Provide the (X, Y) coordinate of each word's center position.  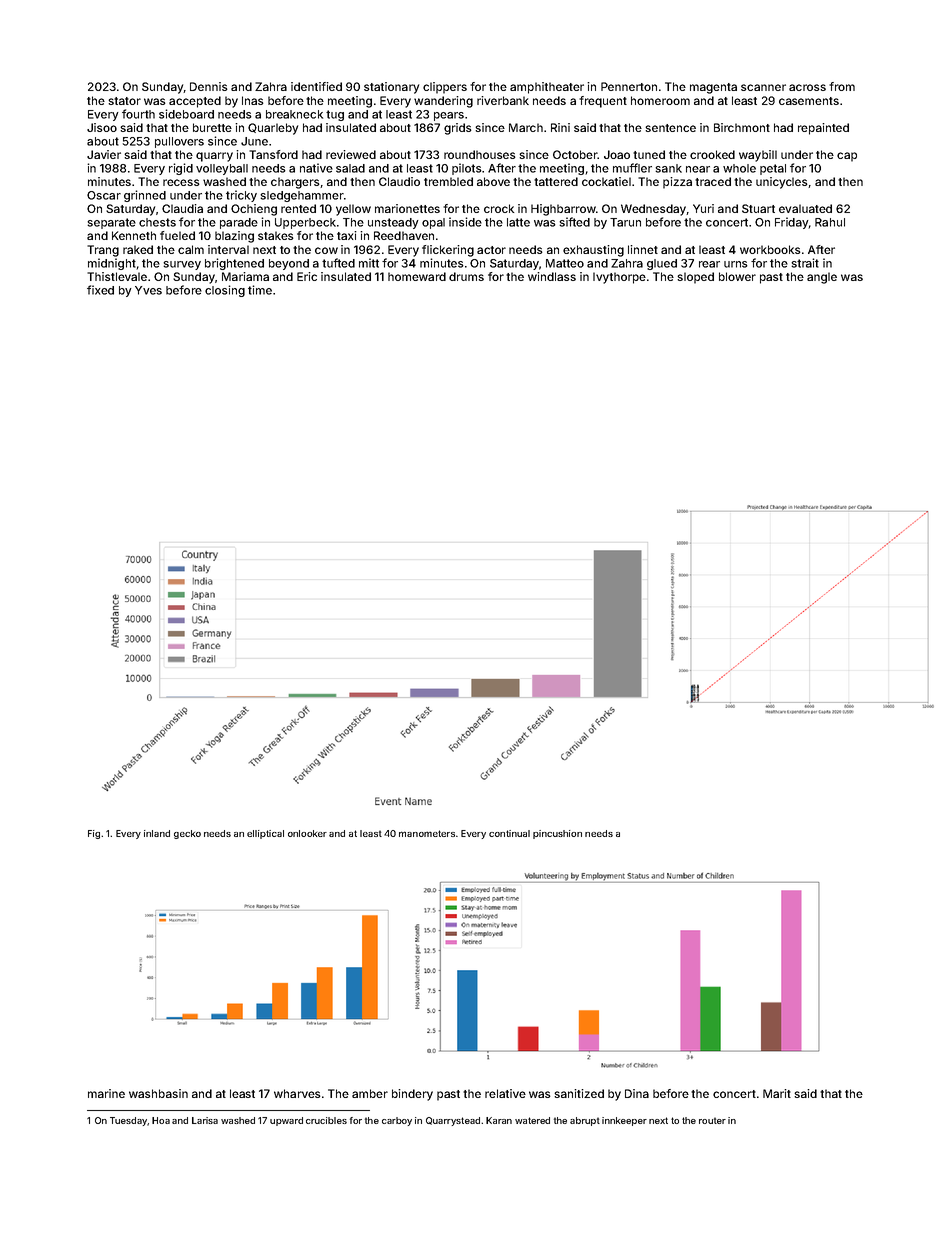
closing (225, 291)
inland (157, 833)
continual (509, 833)
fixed (100, 290)
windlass (552, 276)
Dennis (209, 86)
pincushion (557, 834)
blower (737, 276)
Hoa (161, 1120)
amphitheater (547, 88)
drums (466, 276)
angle (822, 278)
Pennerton (629, 86)
